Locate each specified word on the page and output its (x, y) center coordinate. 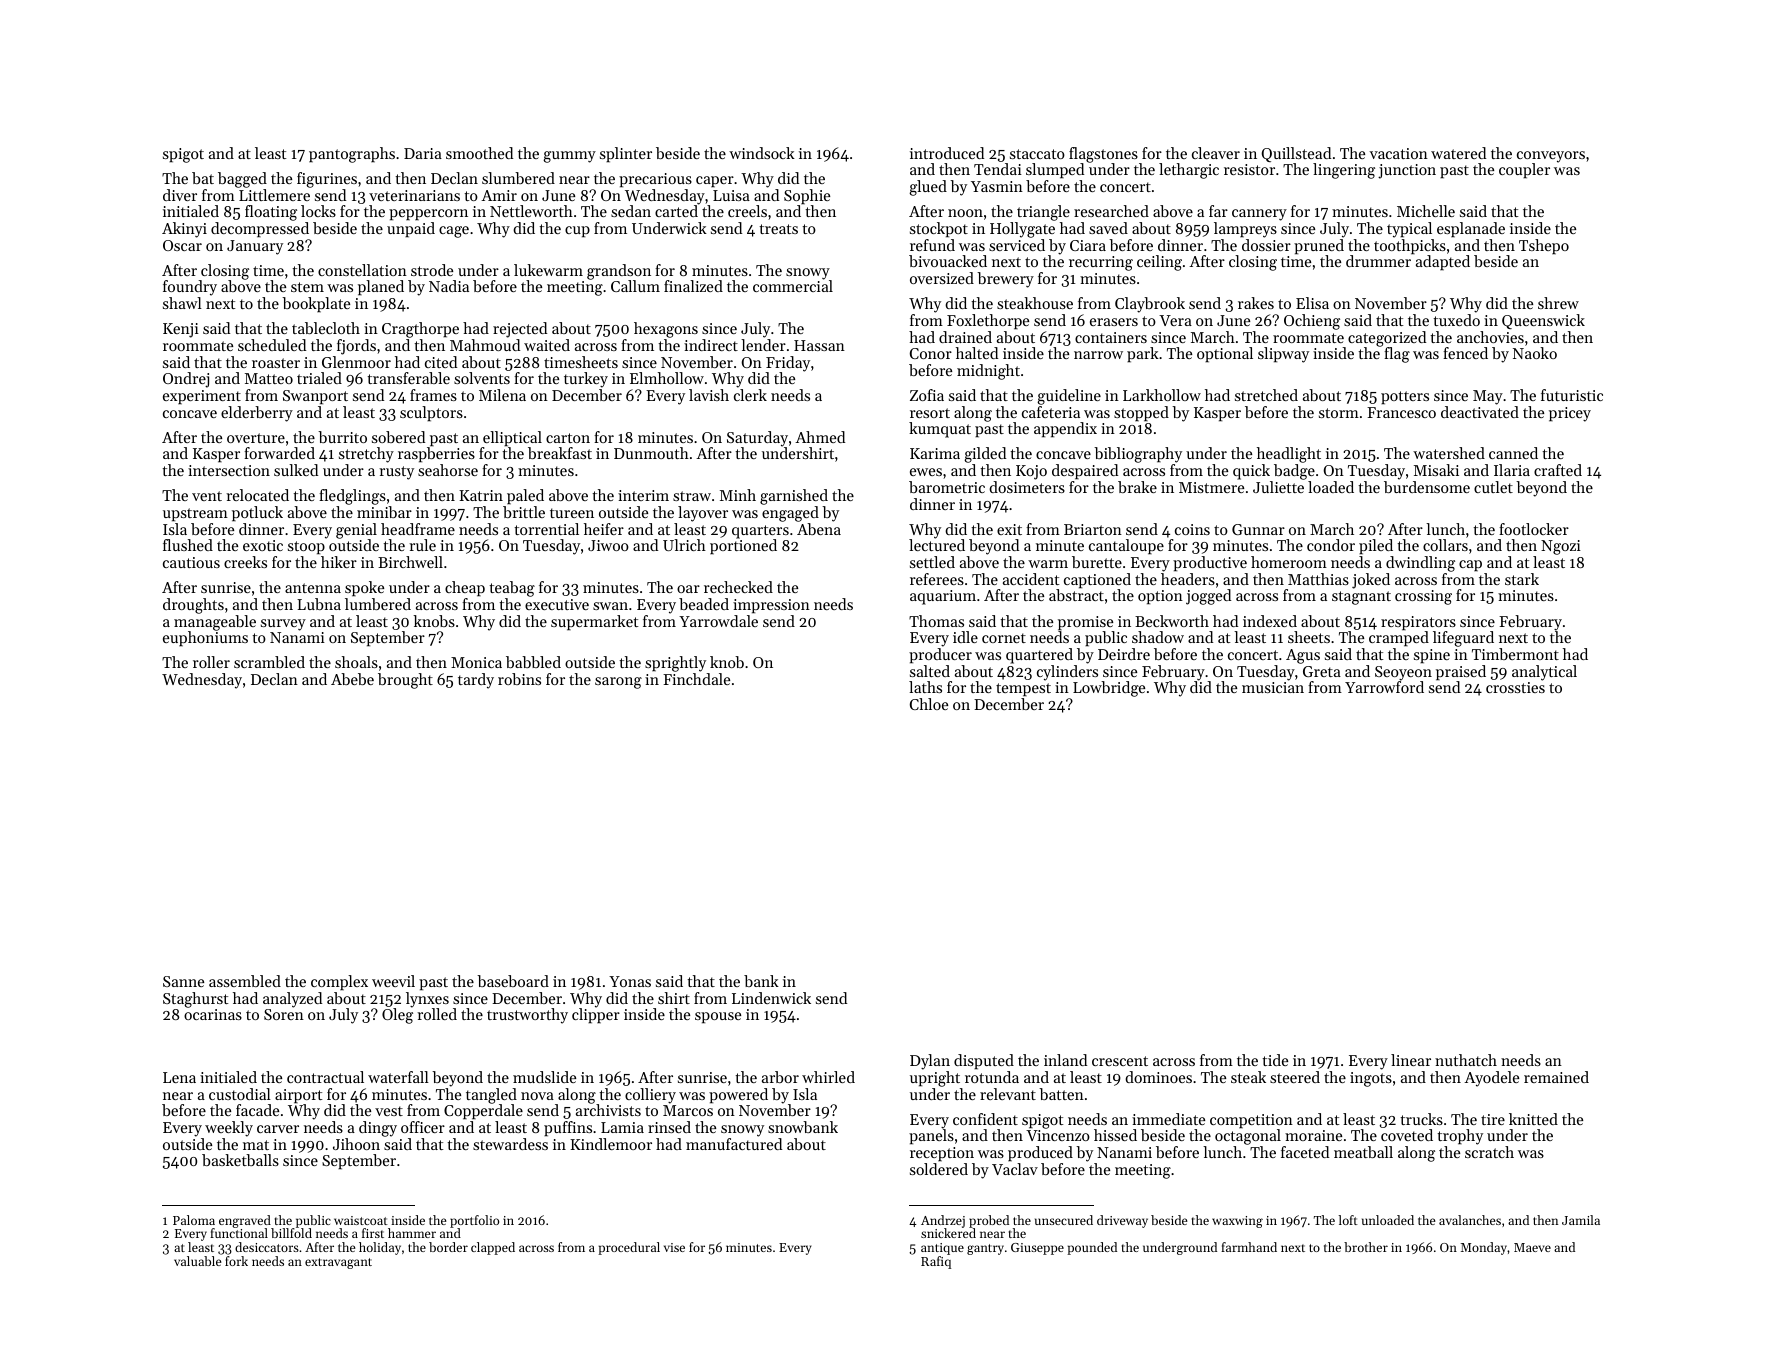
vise (674, 1247)
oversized (942, 278)
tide (1275, 1060)
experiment (202, 397)
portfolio (474, 1221)
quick (1251, 472)
